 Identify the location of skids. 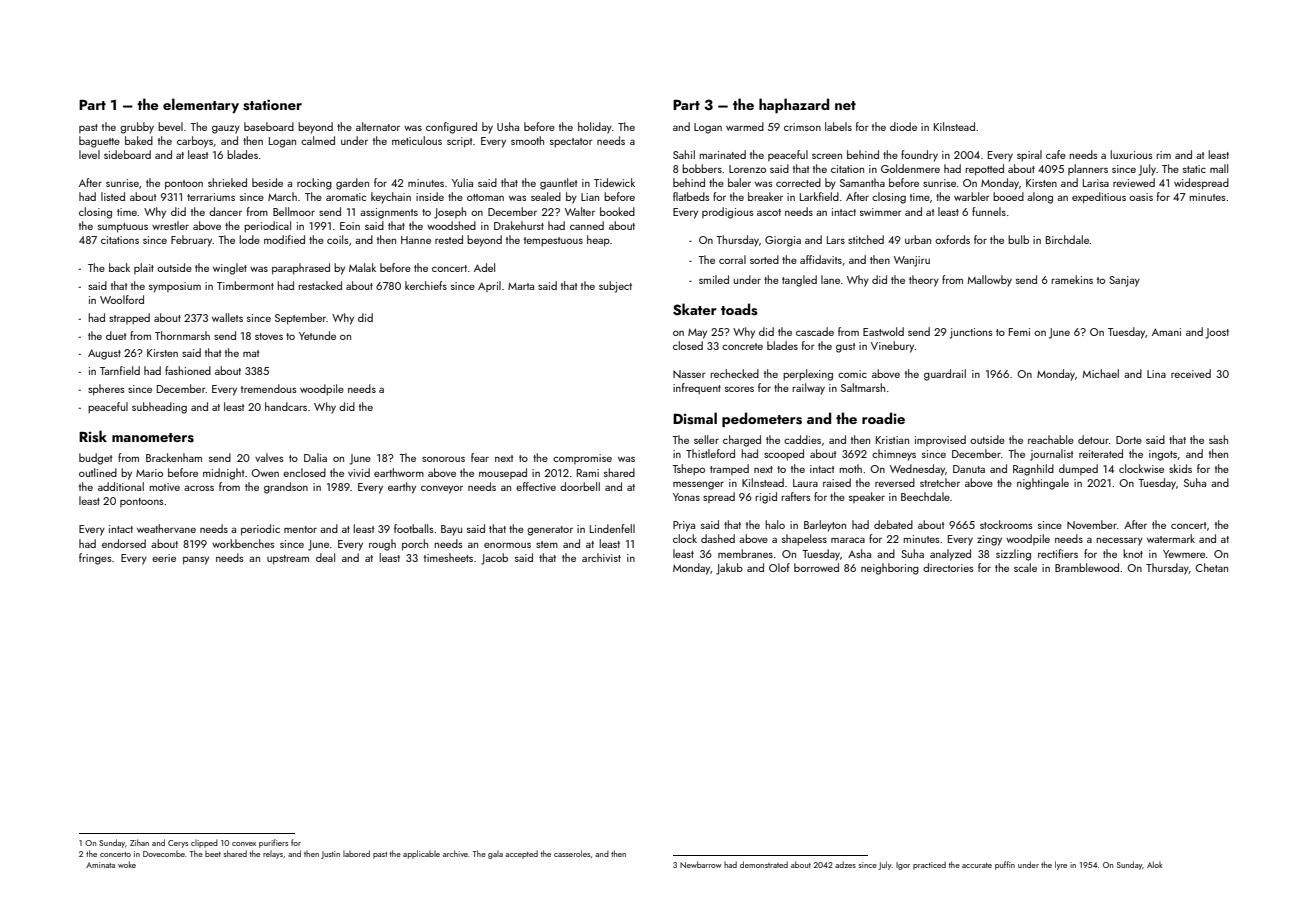
(1180, 468).
